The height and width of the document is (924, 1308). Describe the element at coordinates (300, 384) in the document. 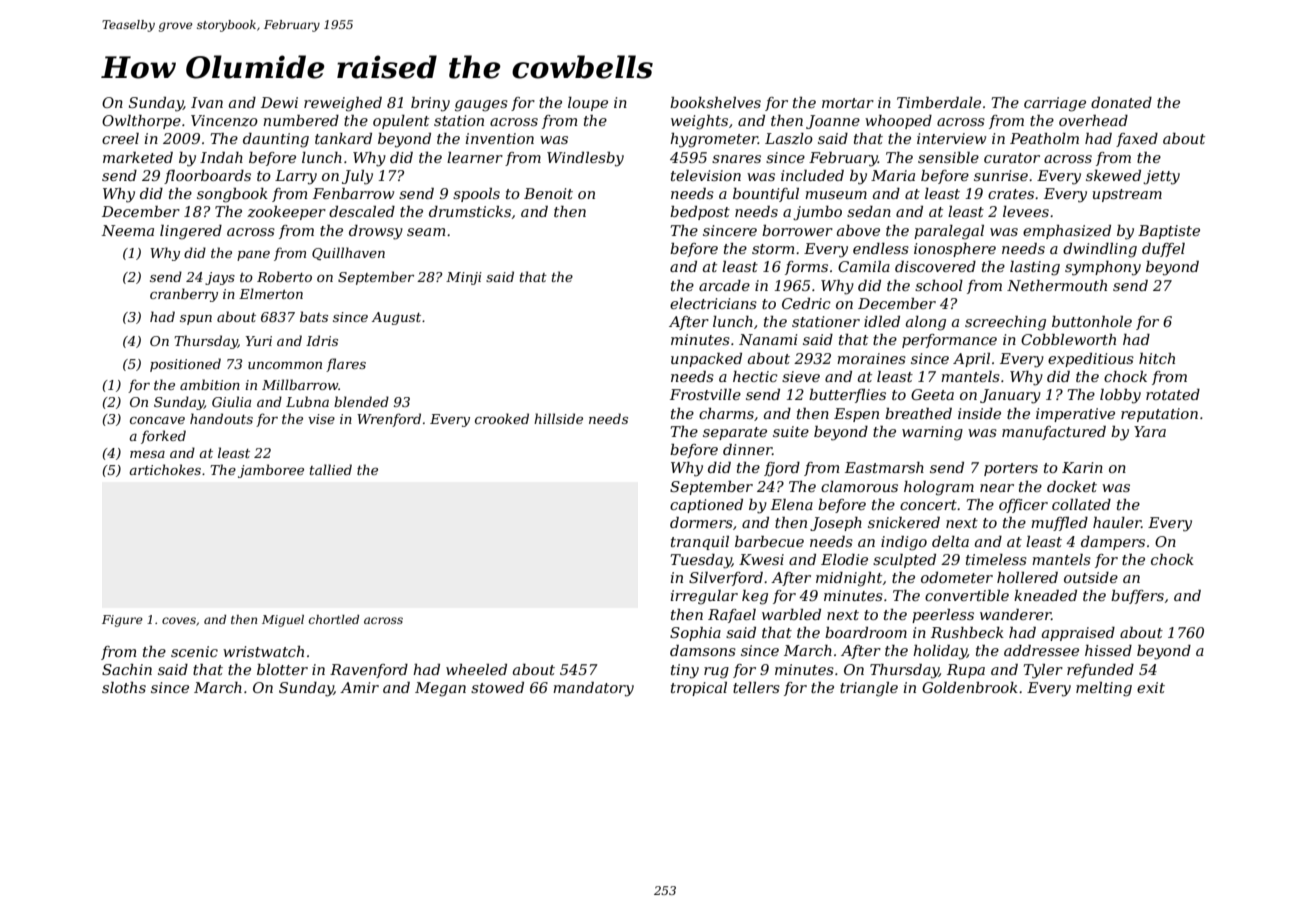

I see `Millbarrow` at that location.
